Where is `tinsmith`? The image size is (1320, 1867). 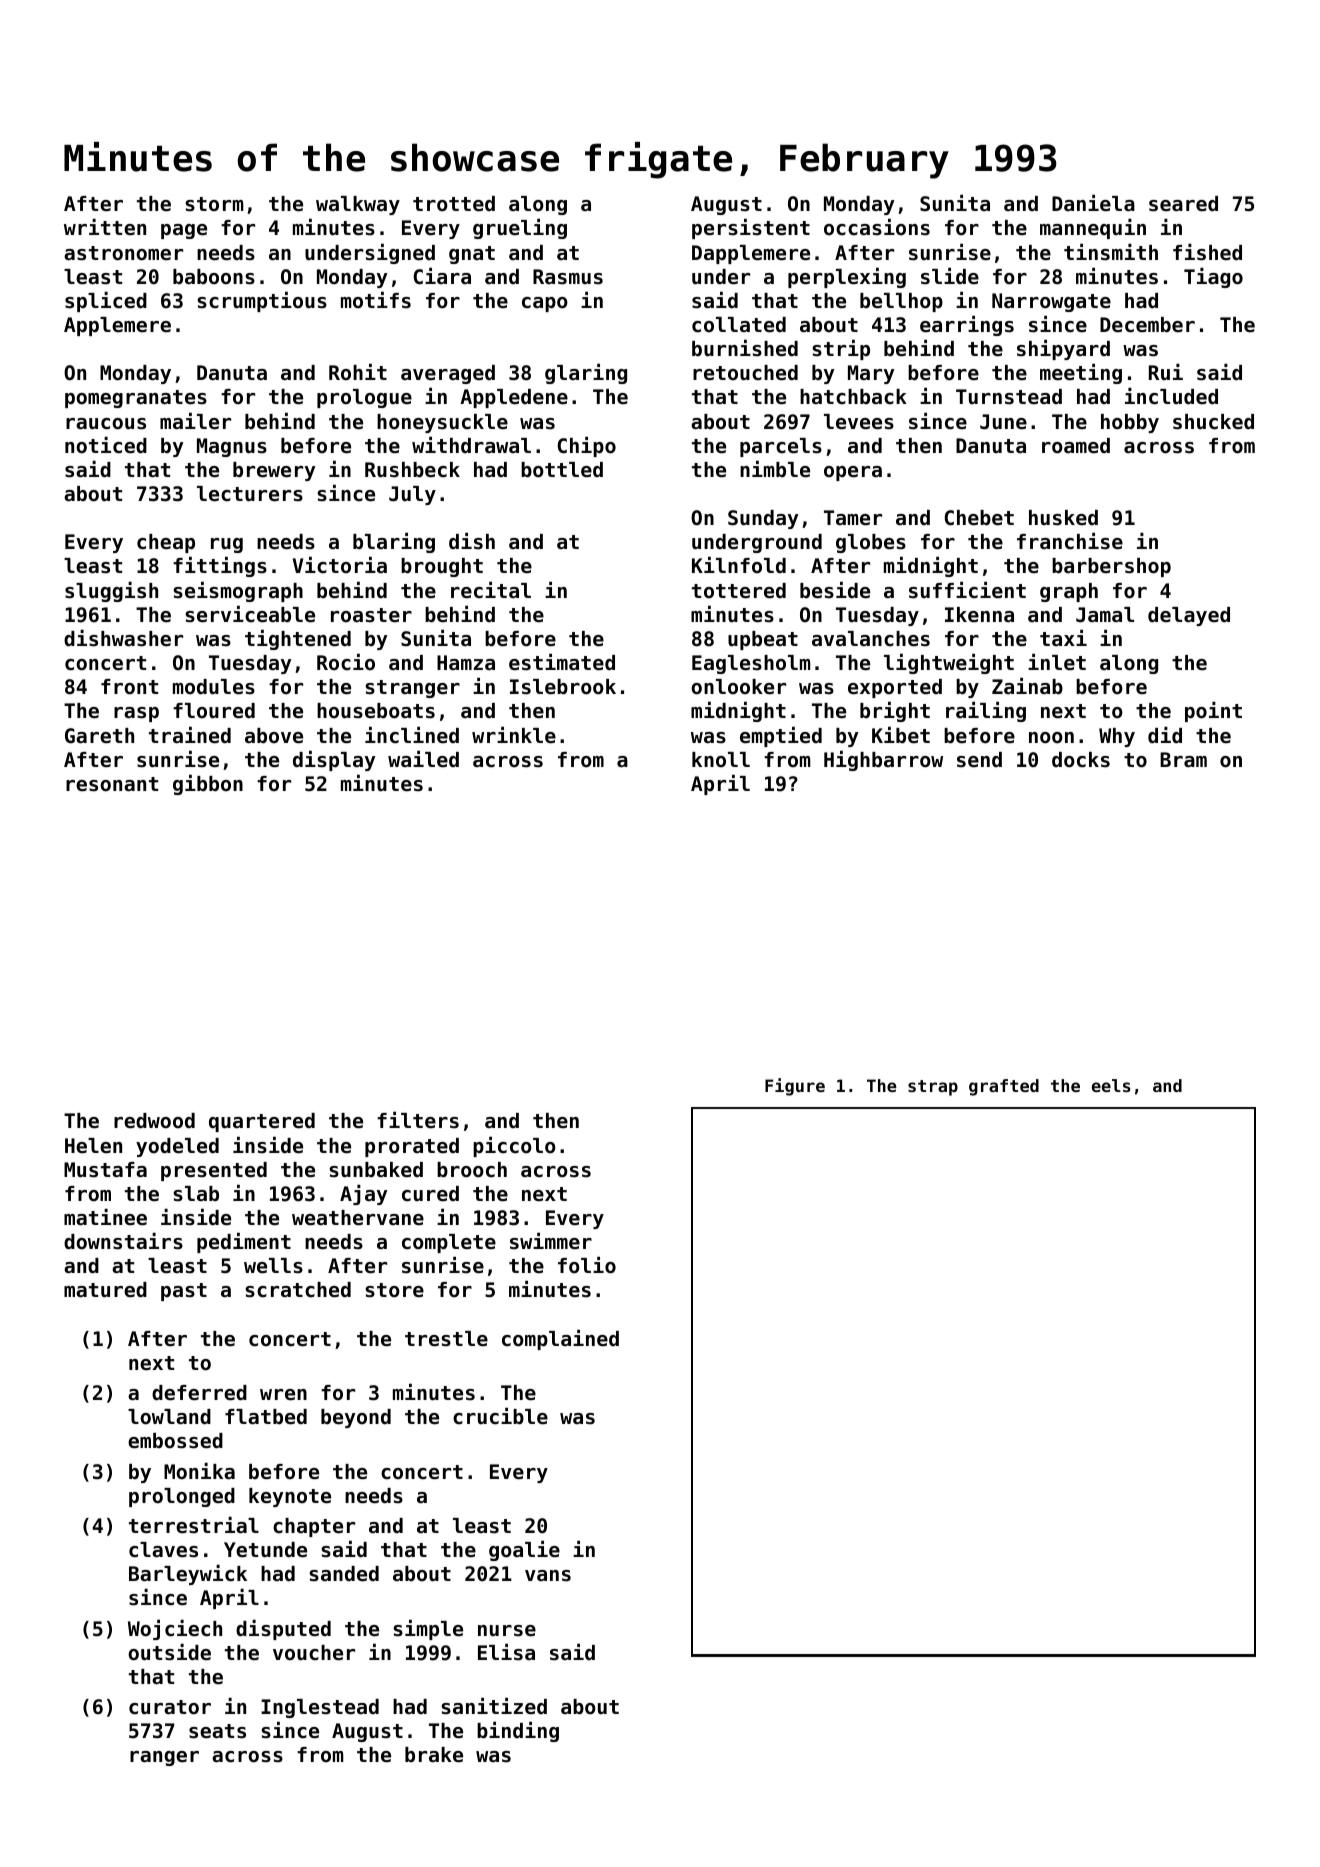
tinsmith is located at coordinates (1111, 252).
